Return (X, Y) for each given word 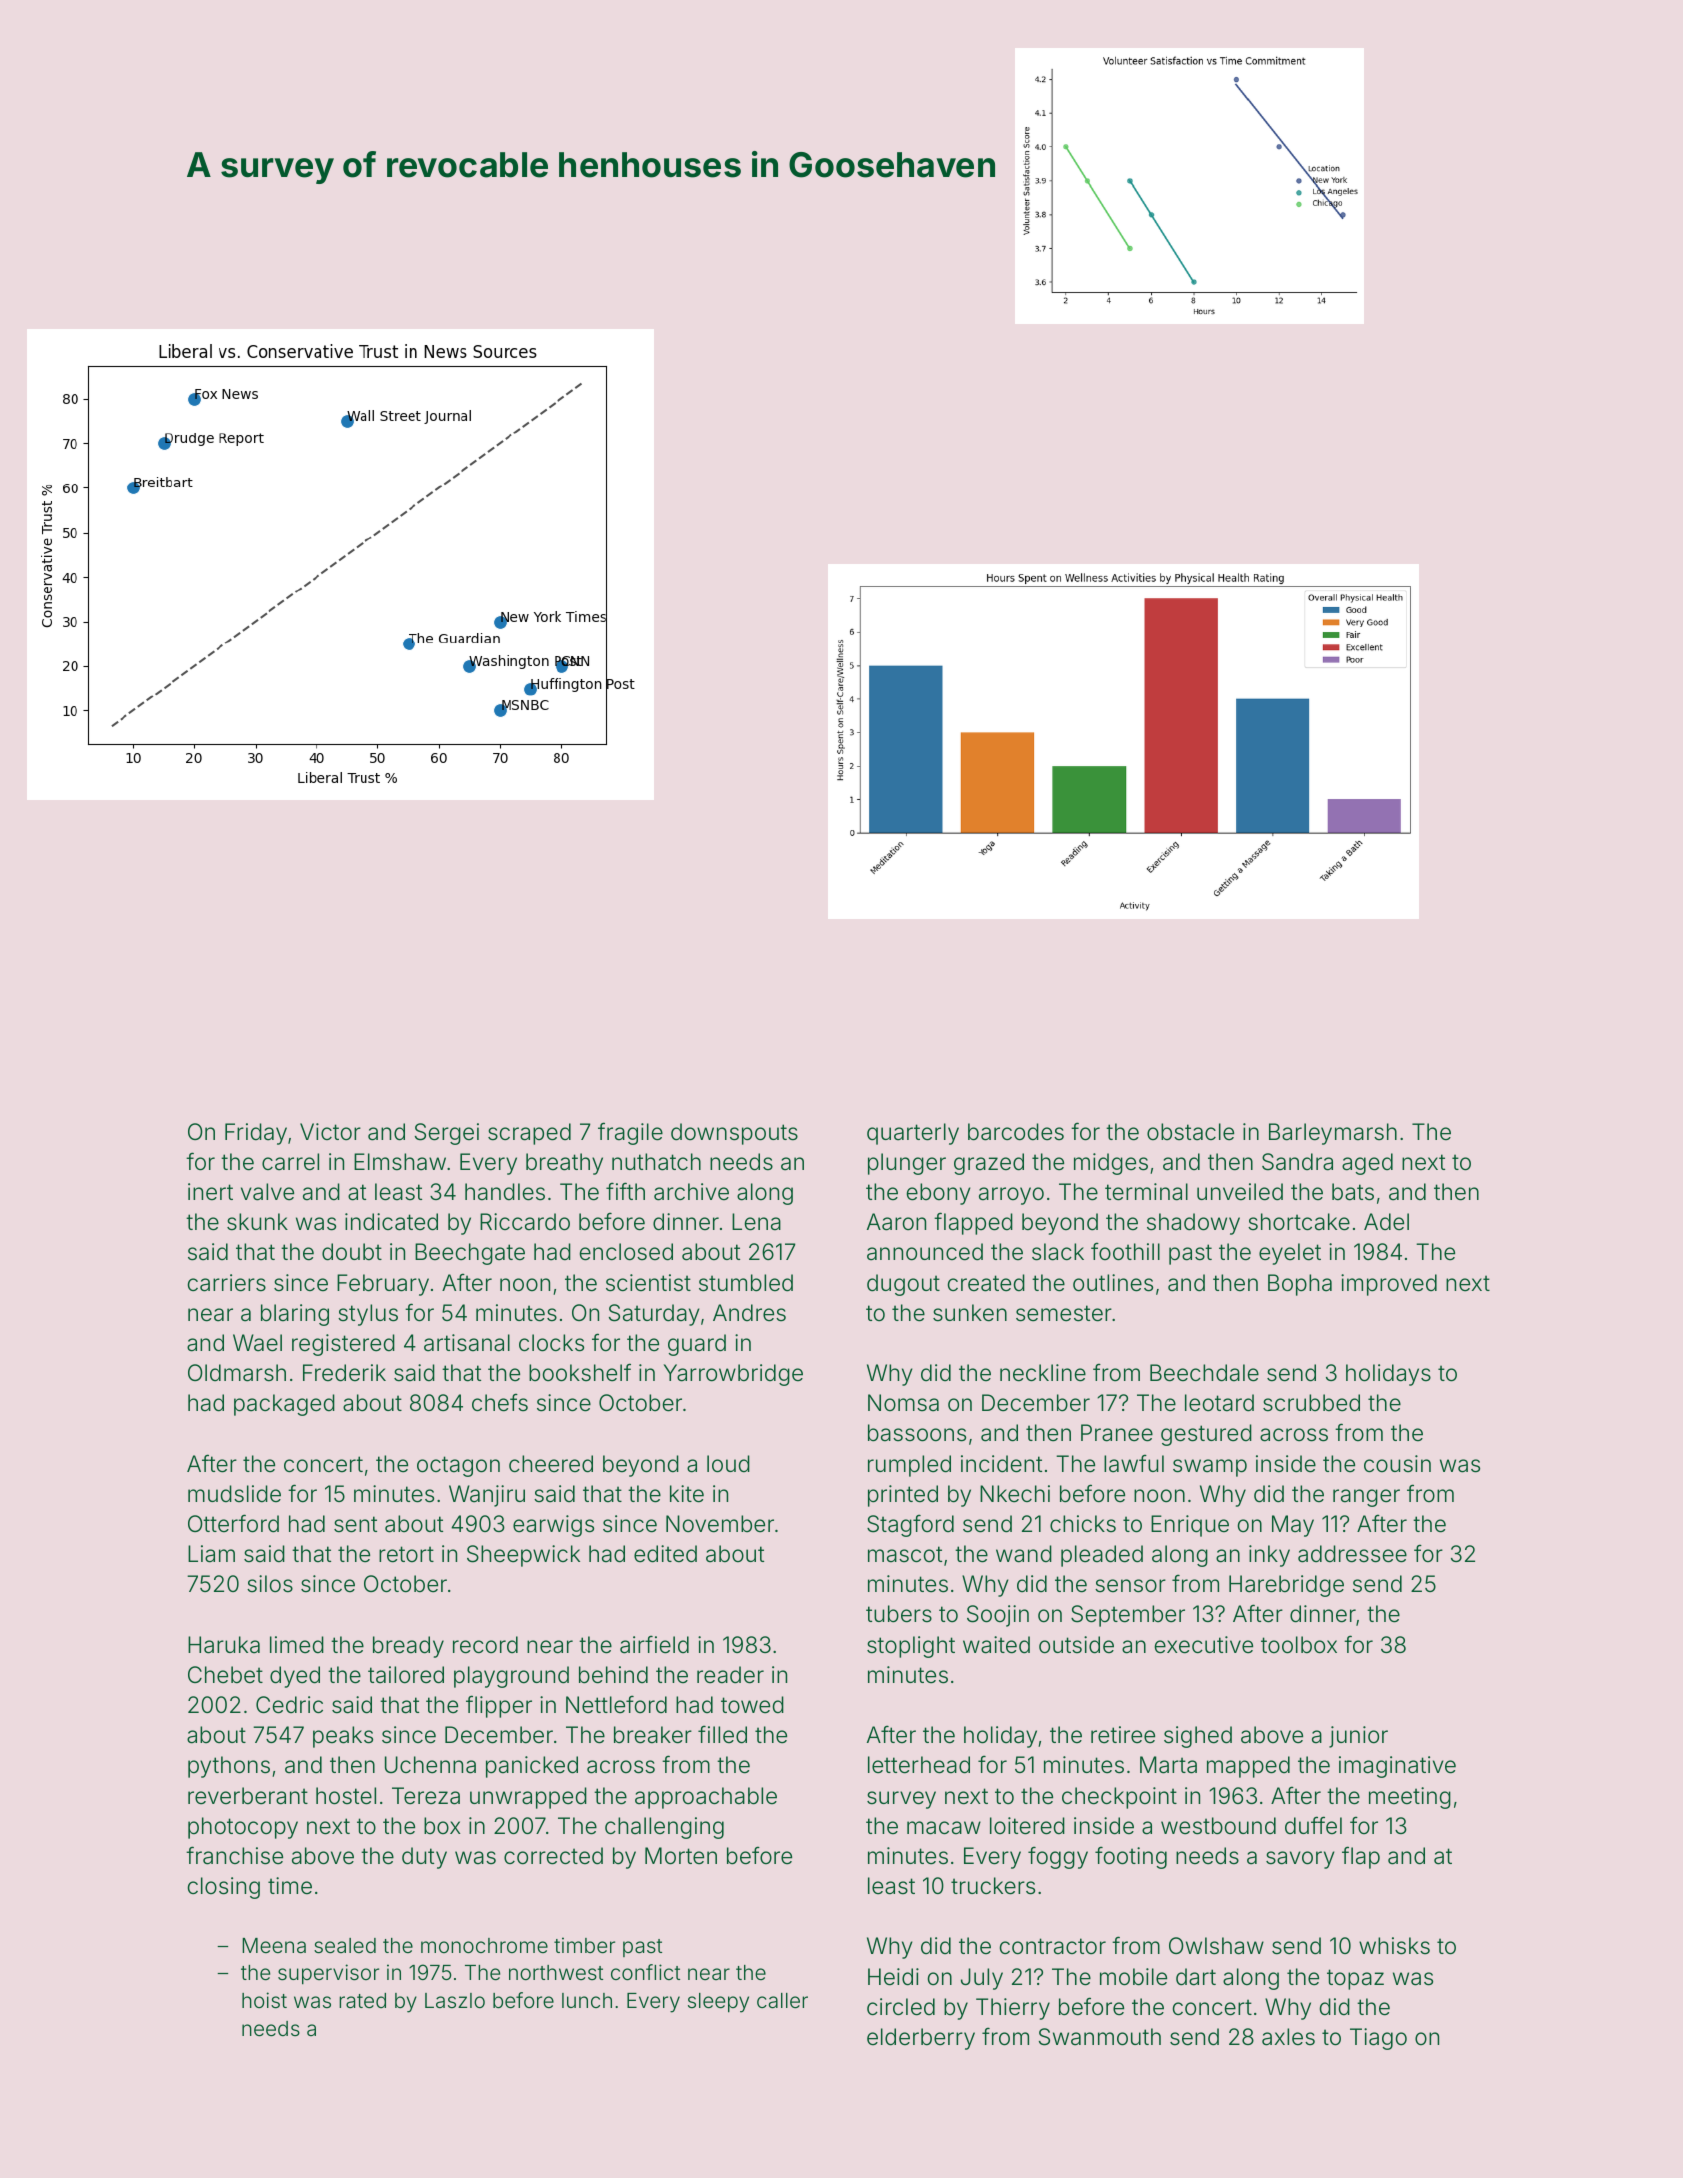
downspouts (734, 1134)
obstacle (1190, 1132)
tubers (899, 1614)
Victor (330, 1131)
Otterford (233, 1523)
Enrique (1190, 1526)
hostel (346, 1796)
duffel (1313, 1825)
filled (722, 1734)
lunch (587, 2000)
